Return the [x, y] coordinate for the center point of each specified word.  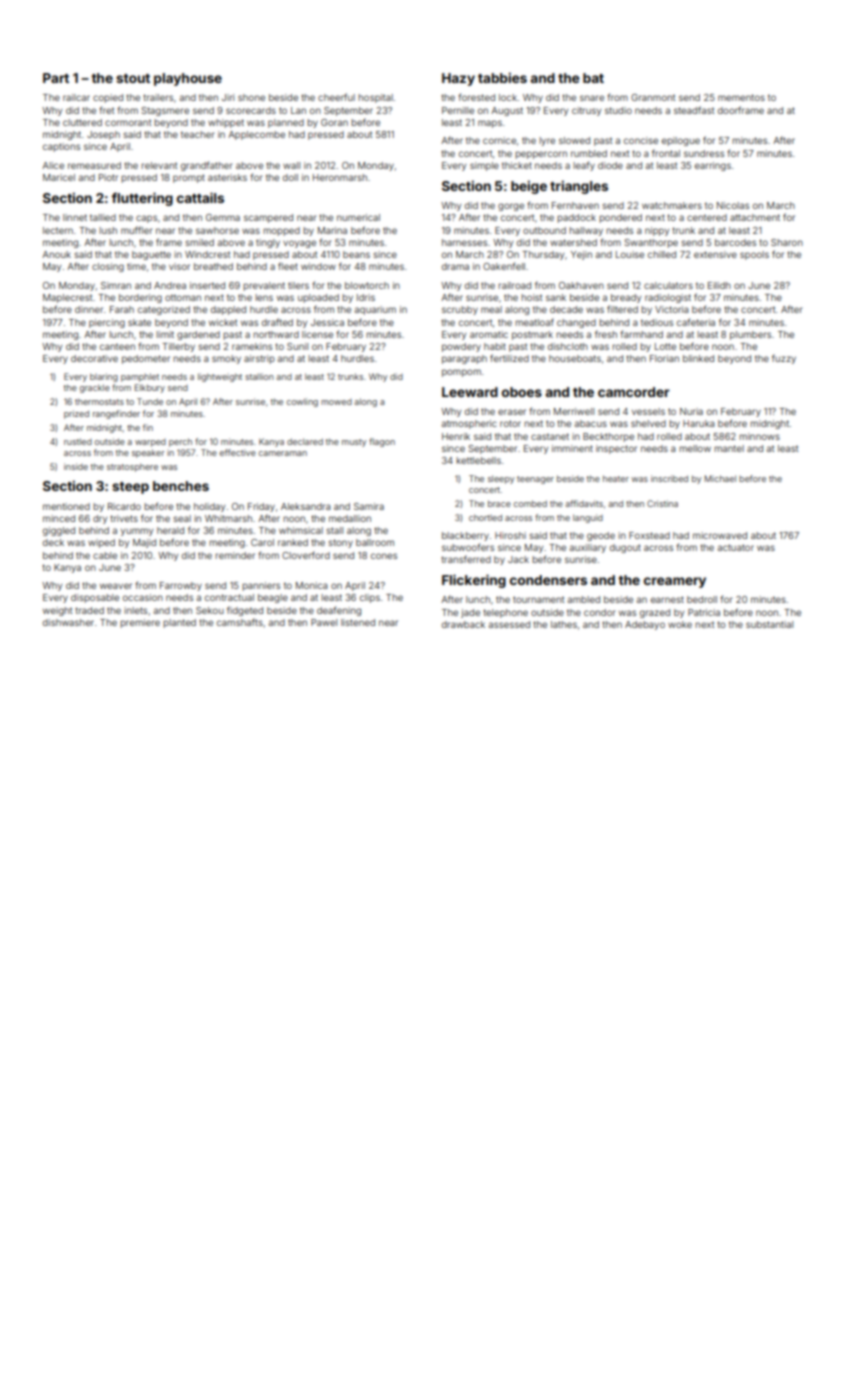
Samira [369, 506]
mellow [695, 448]
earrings [713, 166]
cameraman [283, 453]
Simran [116, 285]
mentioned [66, 506]
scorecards [251, 110]
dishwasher [68, 622]
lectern [58, 230]
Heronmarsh [340, 177]
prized [76, 414]
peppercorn [541, 155]
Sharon [787, 242]
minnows [759, 436]
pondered [620, 218]
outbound [544, 230]
